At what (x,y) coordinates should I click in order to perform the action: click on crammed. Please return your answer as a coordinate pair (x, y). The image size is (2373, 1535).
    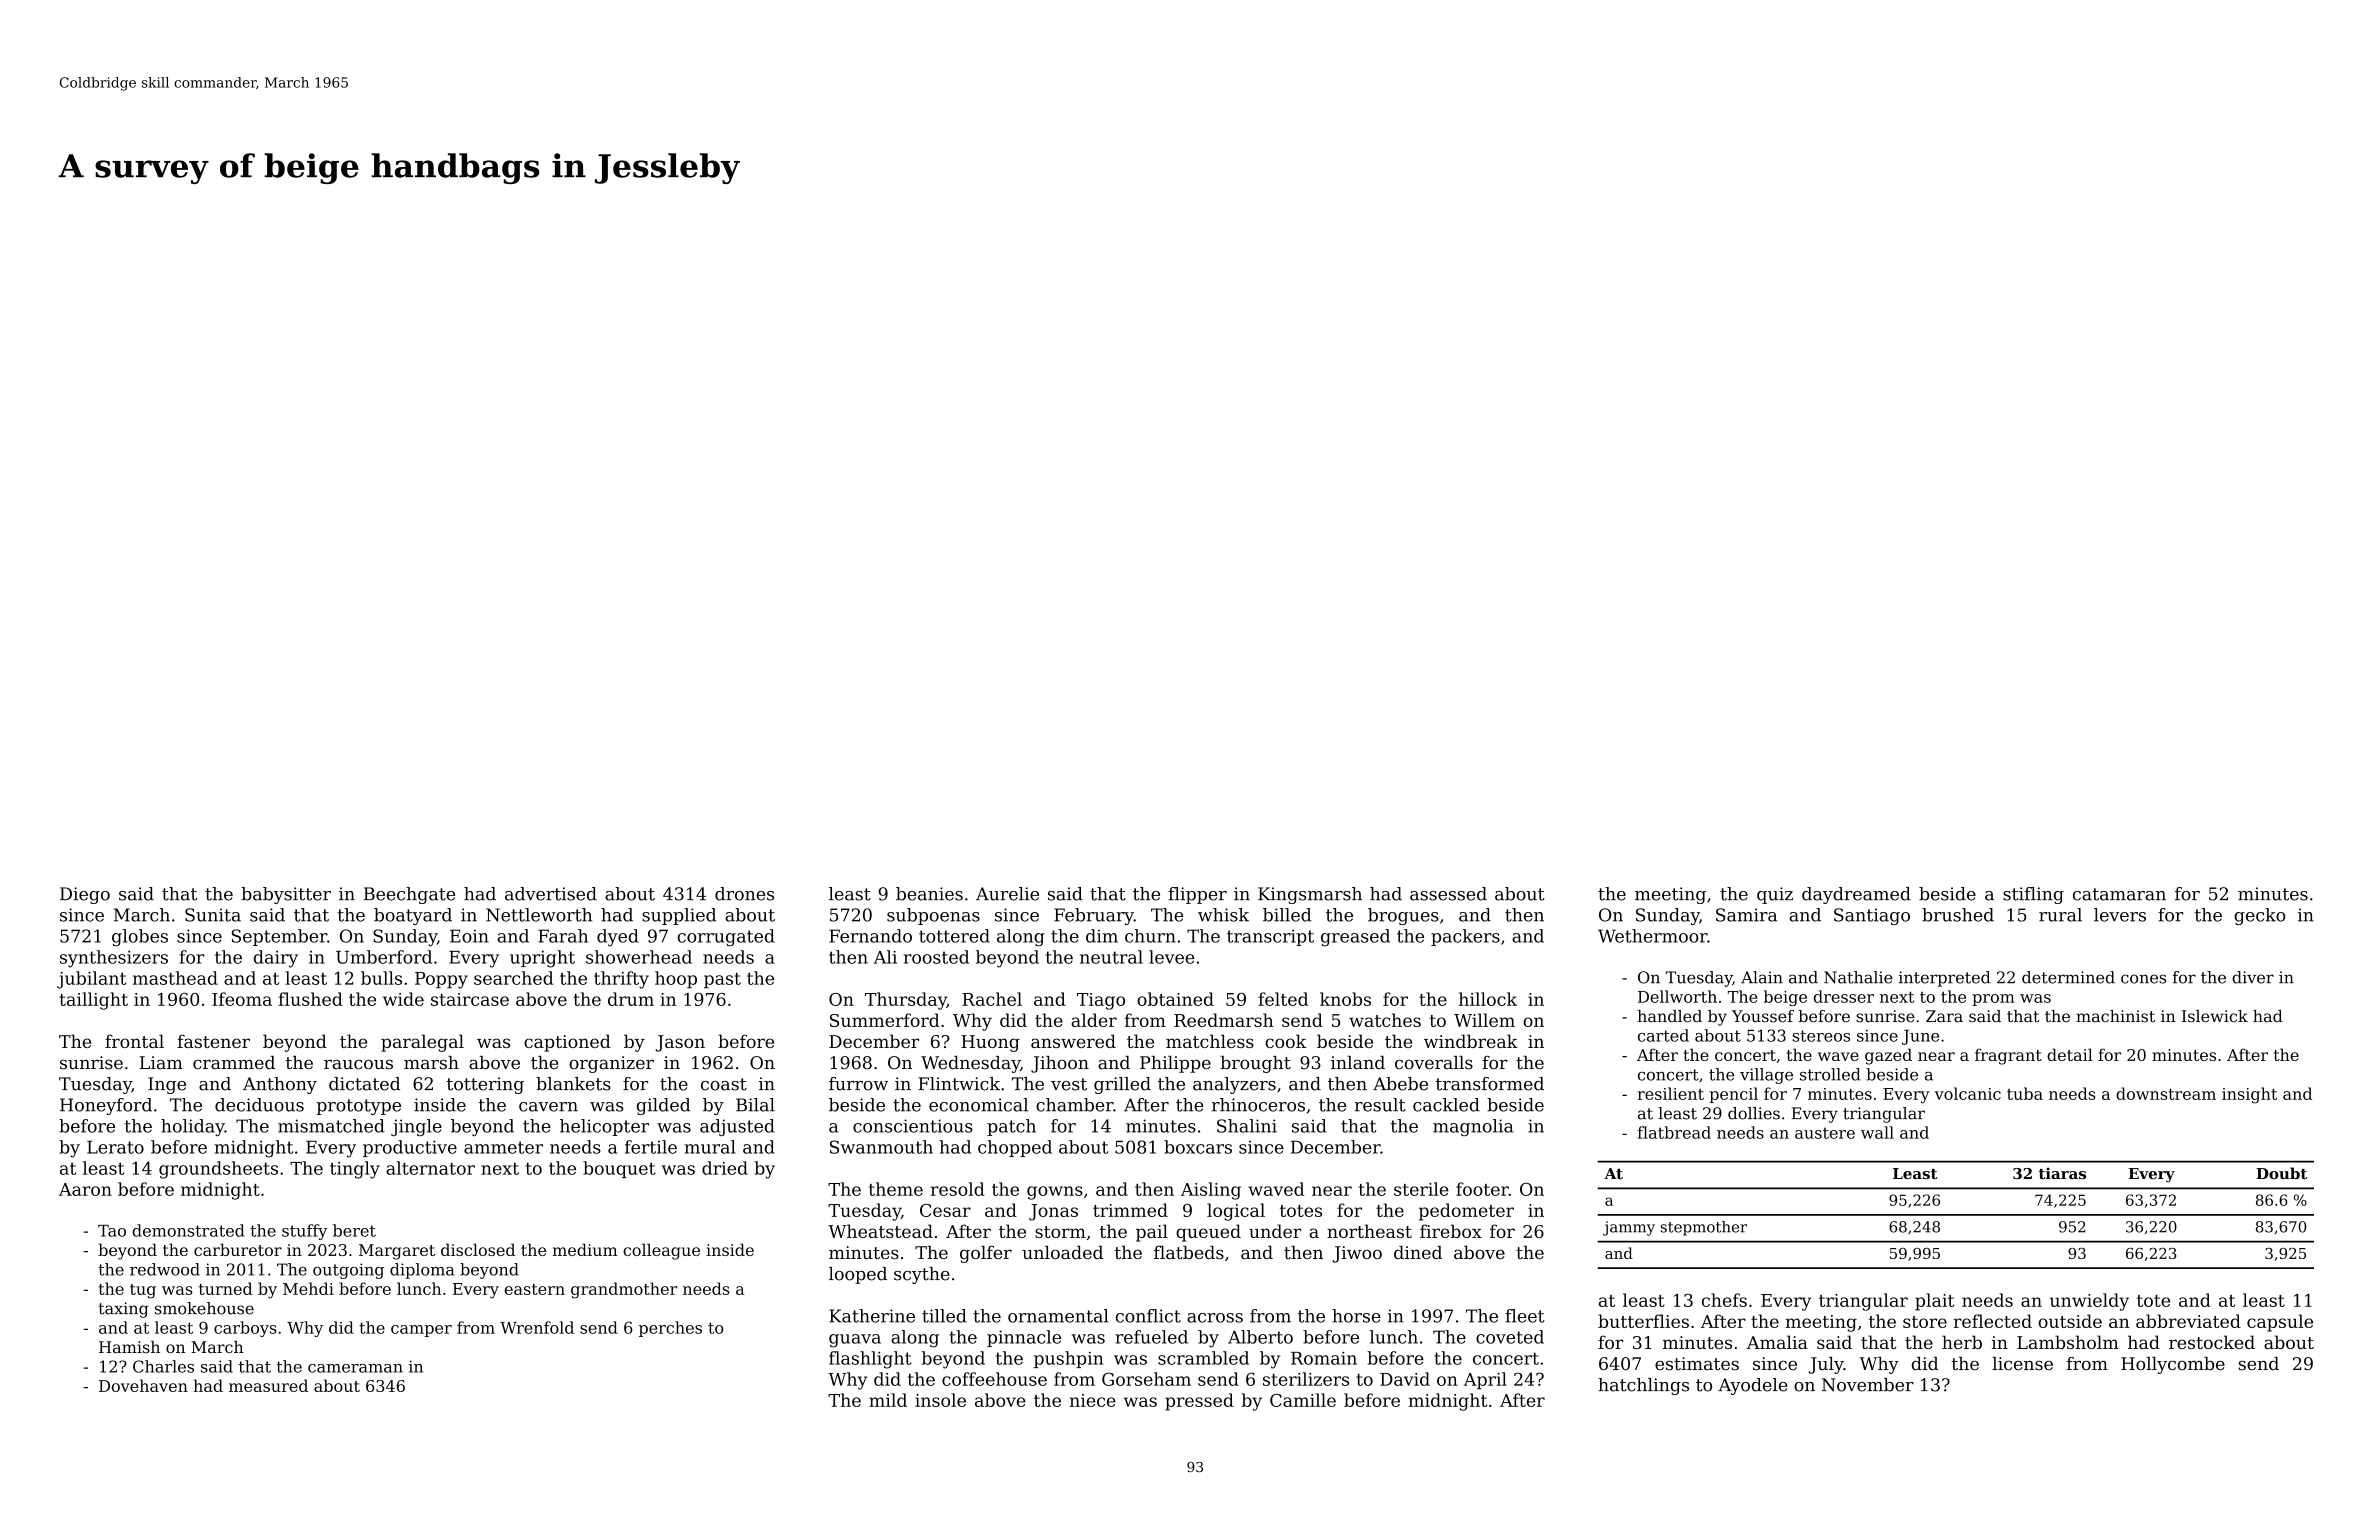
    Looking at the image, I should click on (234, 1063).
